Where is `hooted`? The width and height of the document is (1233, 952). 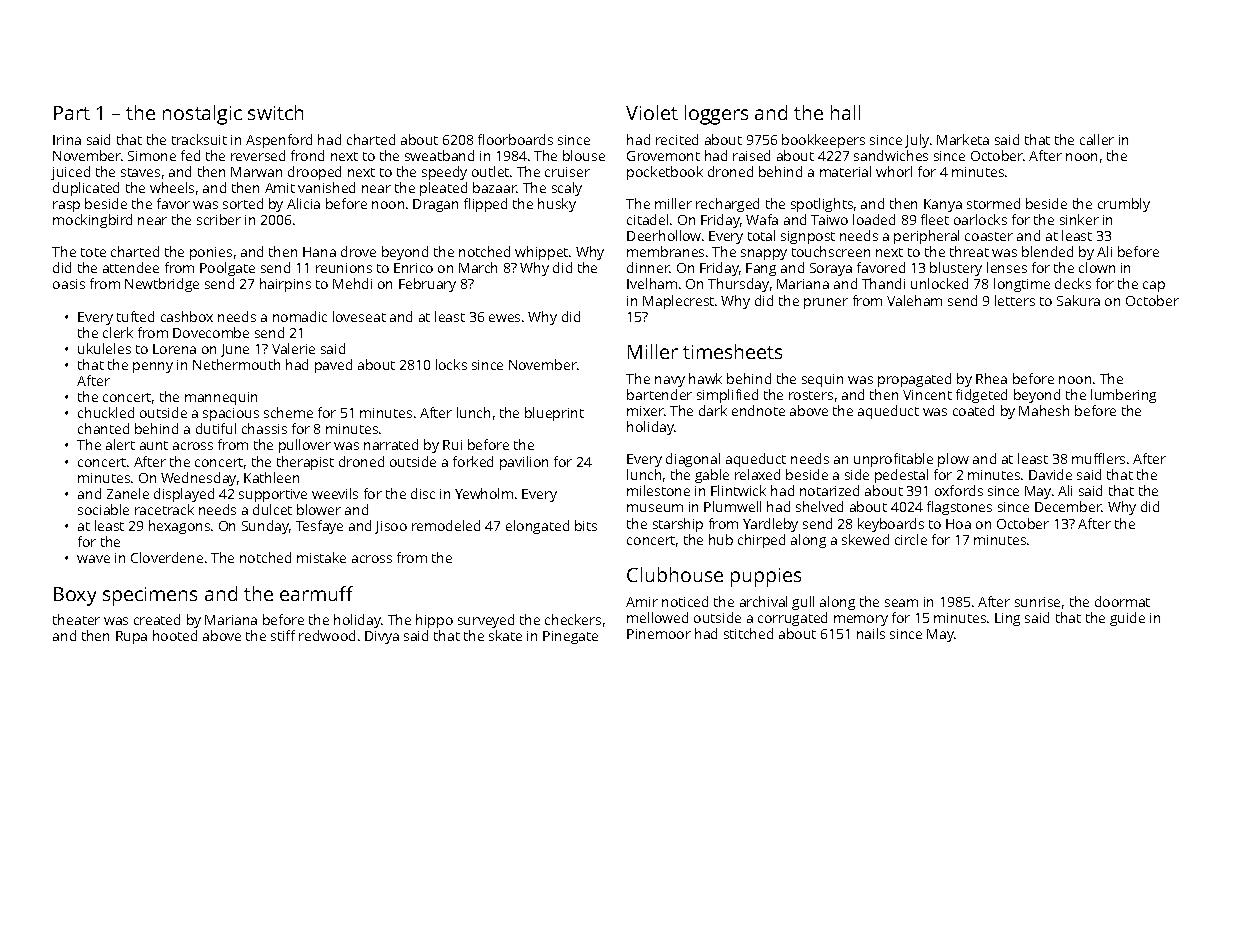 hooted is located at coordinates (175, 635).
